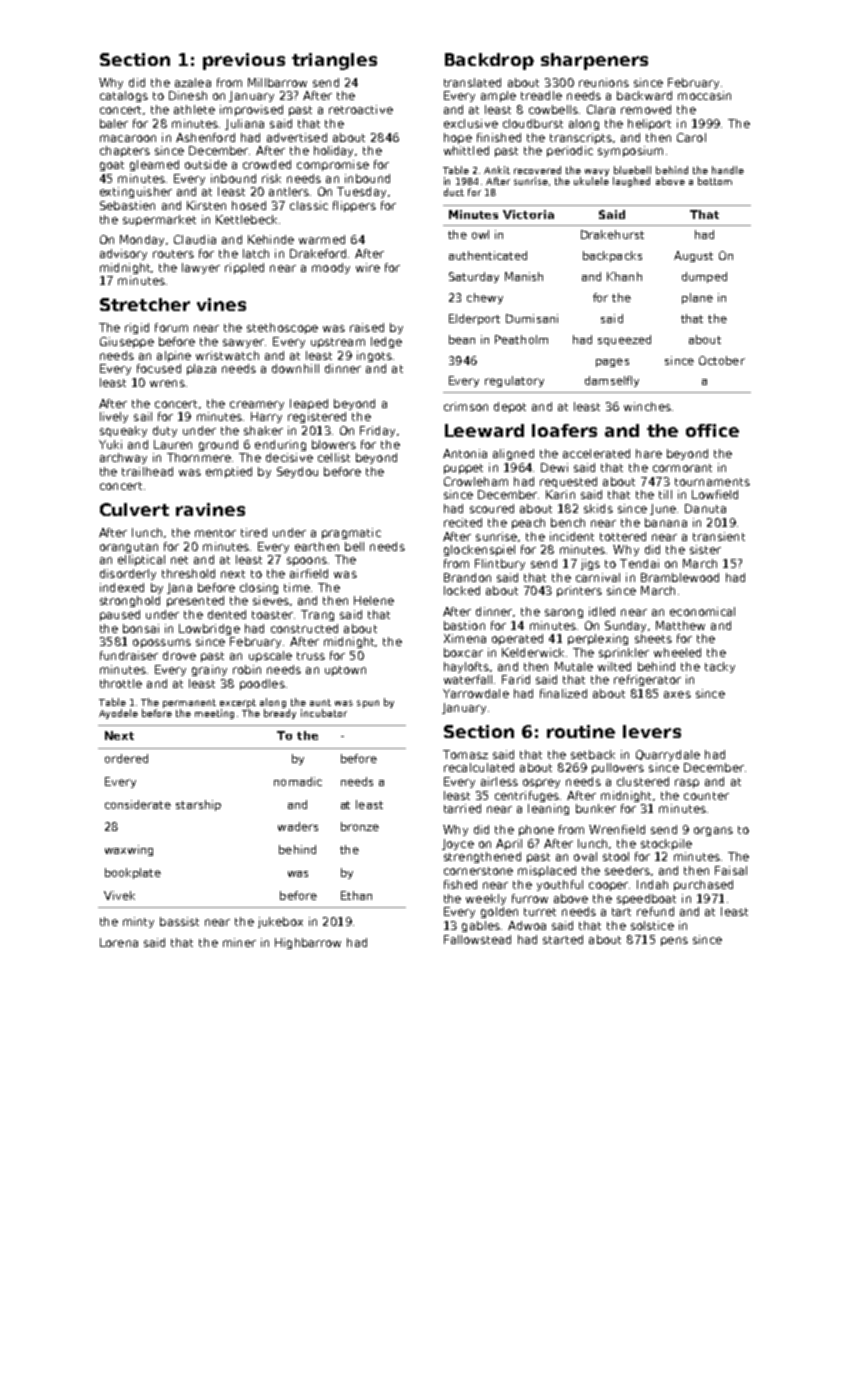 The width and height of the screenshot is (849, 1400). What do you see at coordinates (386, 342) in the screenshot?
I see `ledge` at bounding box center [386, 342].
